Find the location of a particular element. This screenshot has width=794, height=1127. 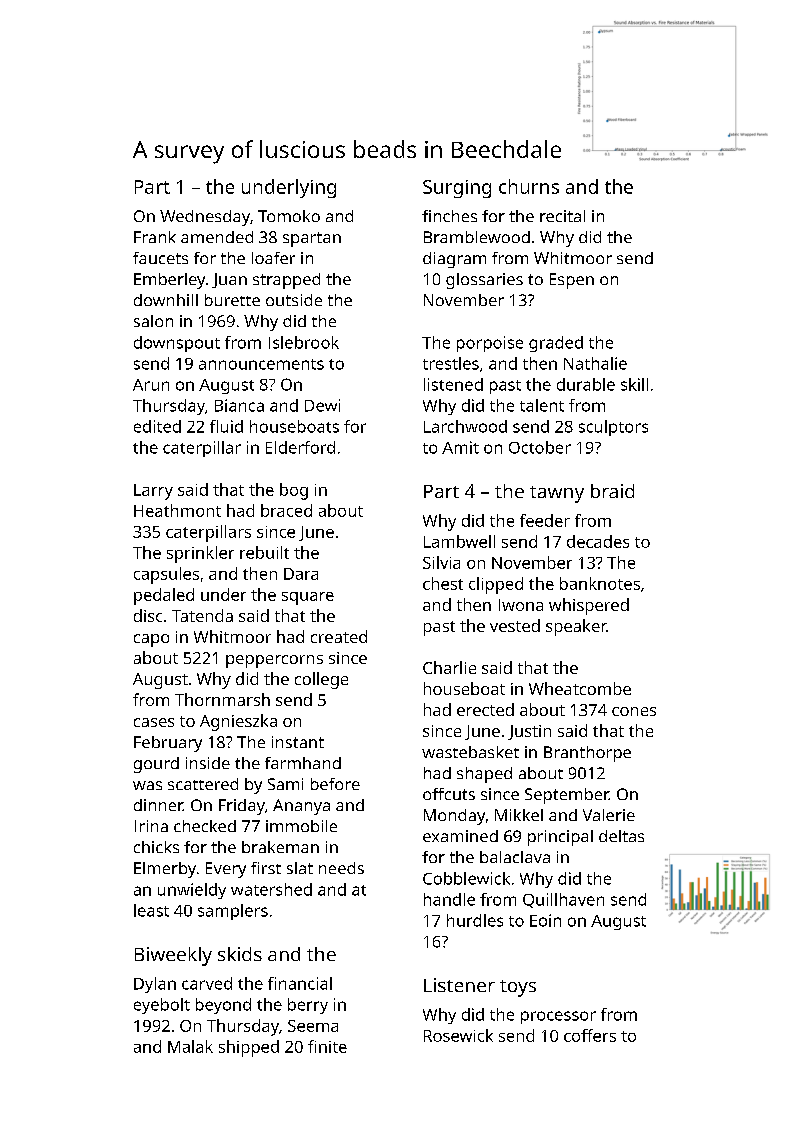

gourd is located at coordinates (156, 765).
